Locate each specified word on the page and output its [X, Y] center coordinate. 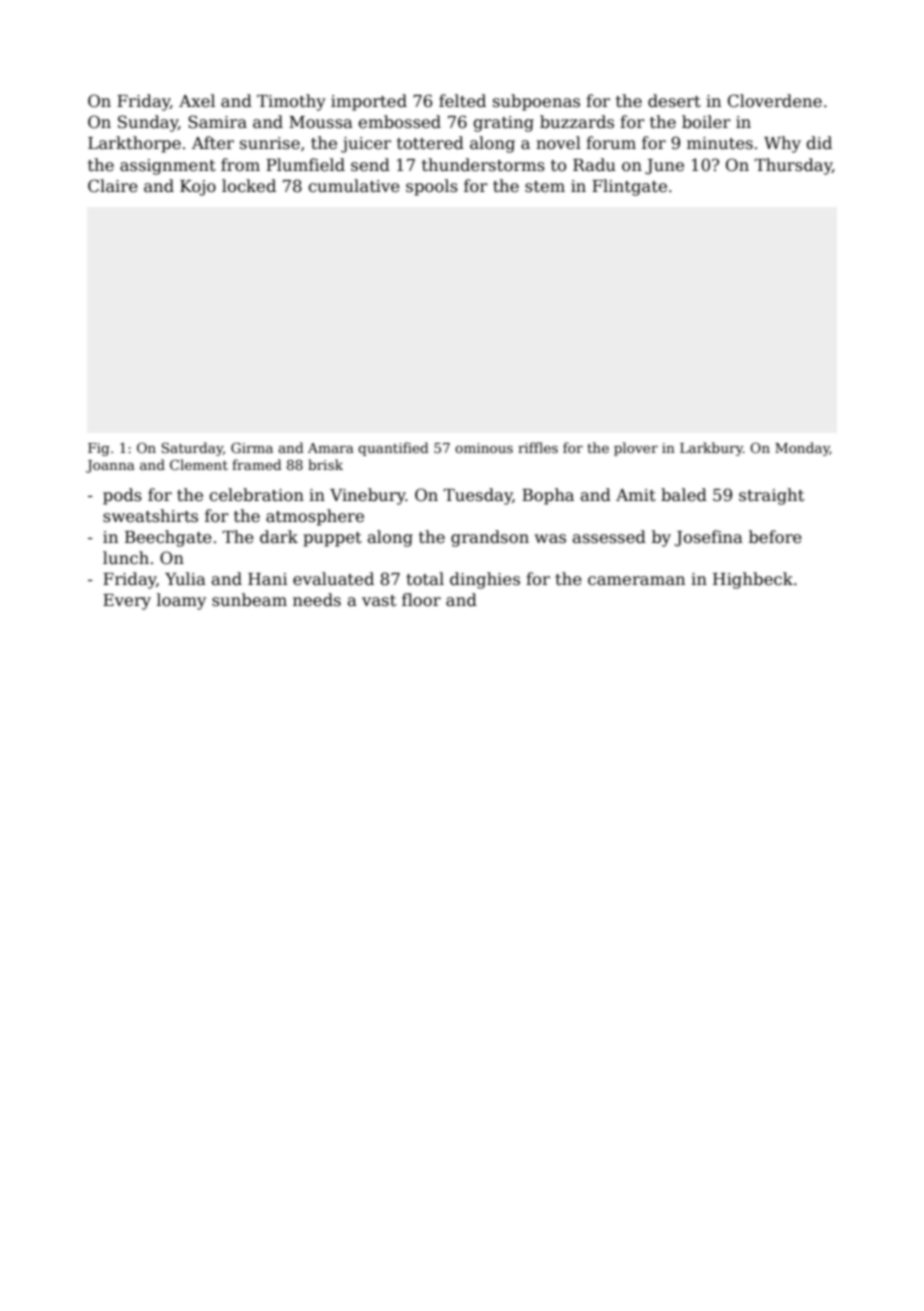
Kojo [198, 188]
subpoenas [536, 102]
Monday [802, 449]
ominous [484, 448]
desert [674, 101]
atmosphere [315, 517]
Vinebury [368, 496]
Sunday [148, 123]
